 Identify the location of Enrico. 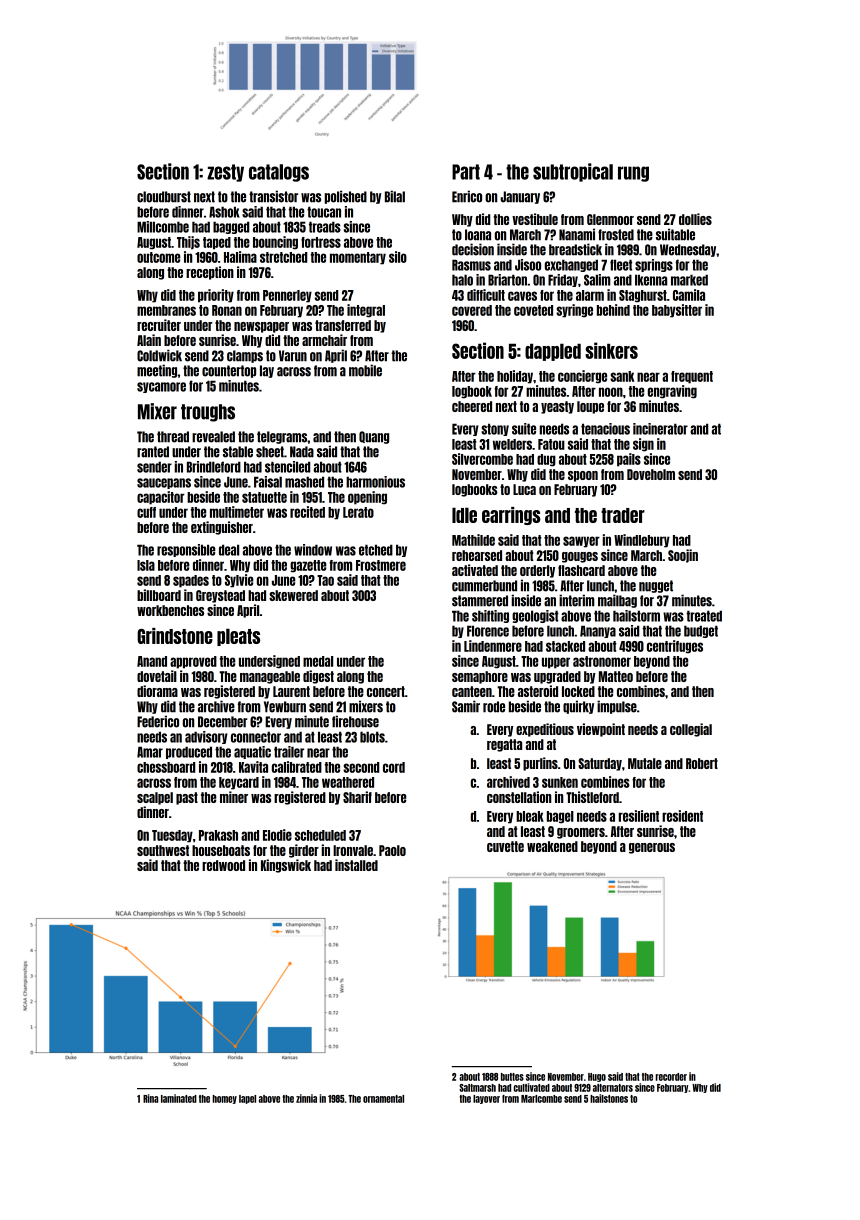
(467, 196).
